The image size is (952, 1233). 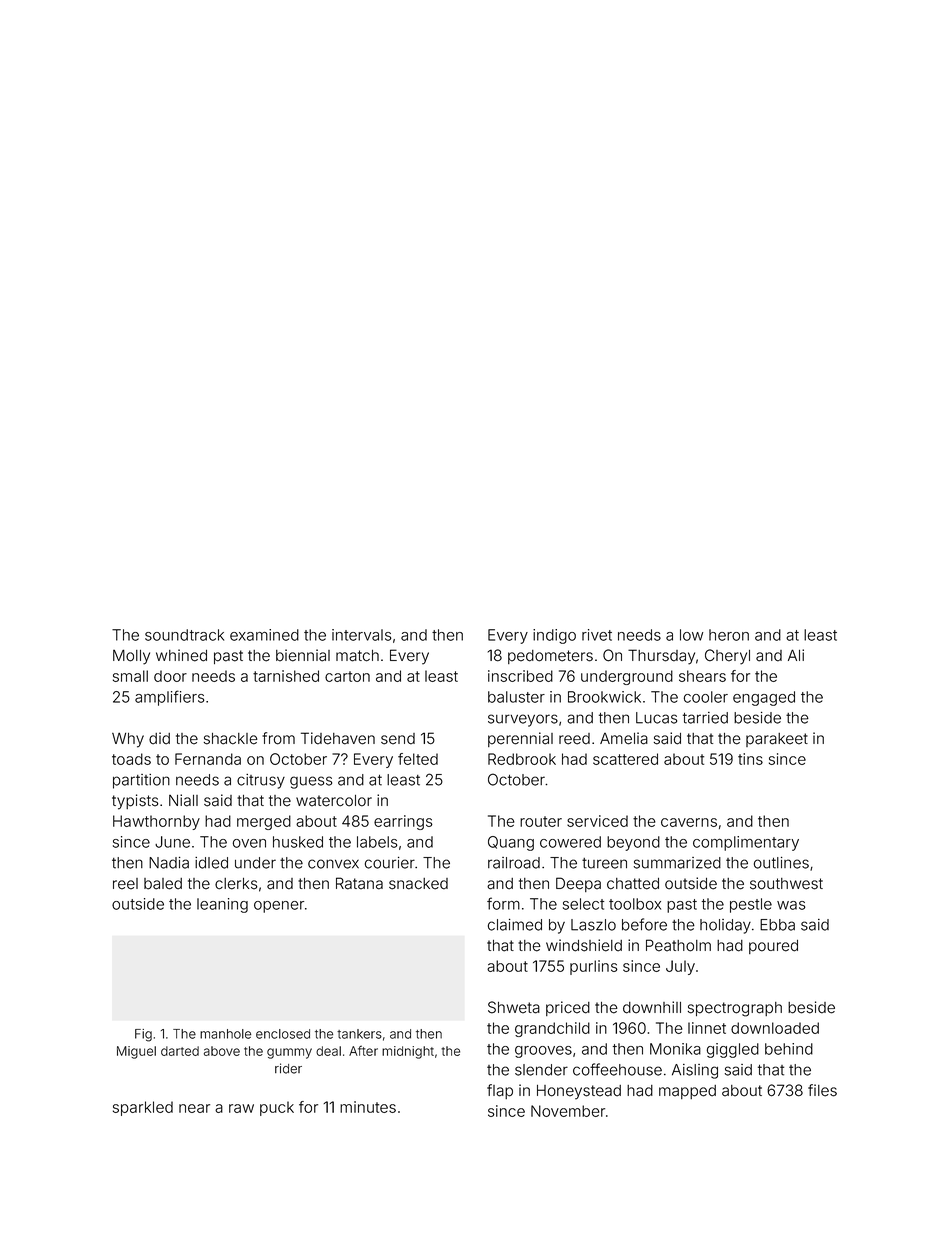 What do you see at coordinates (520, 739) in the screenshot?
I see `perennial` at bounding box center [520, 739].
